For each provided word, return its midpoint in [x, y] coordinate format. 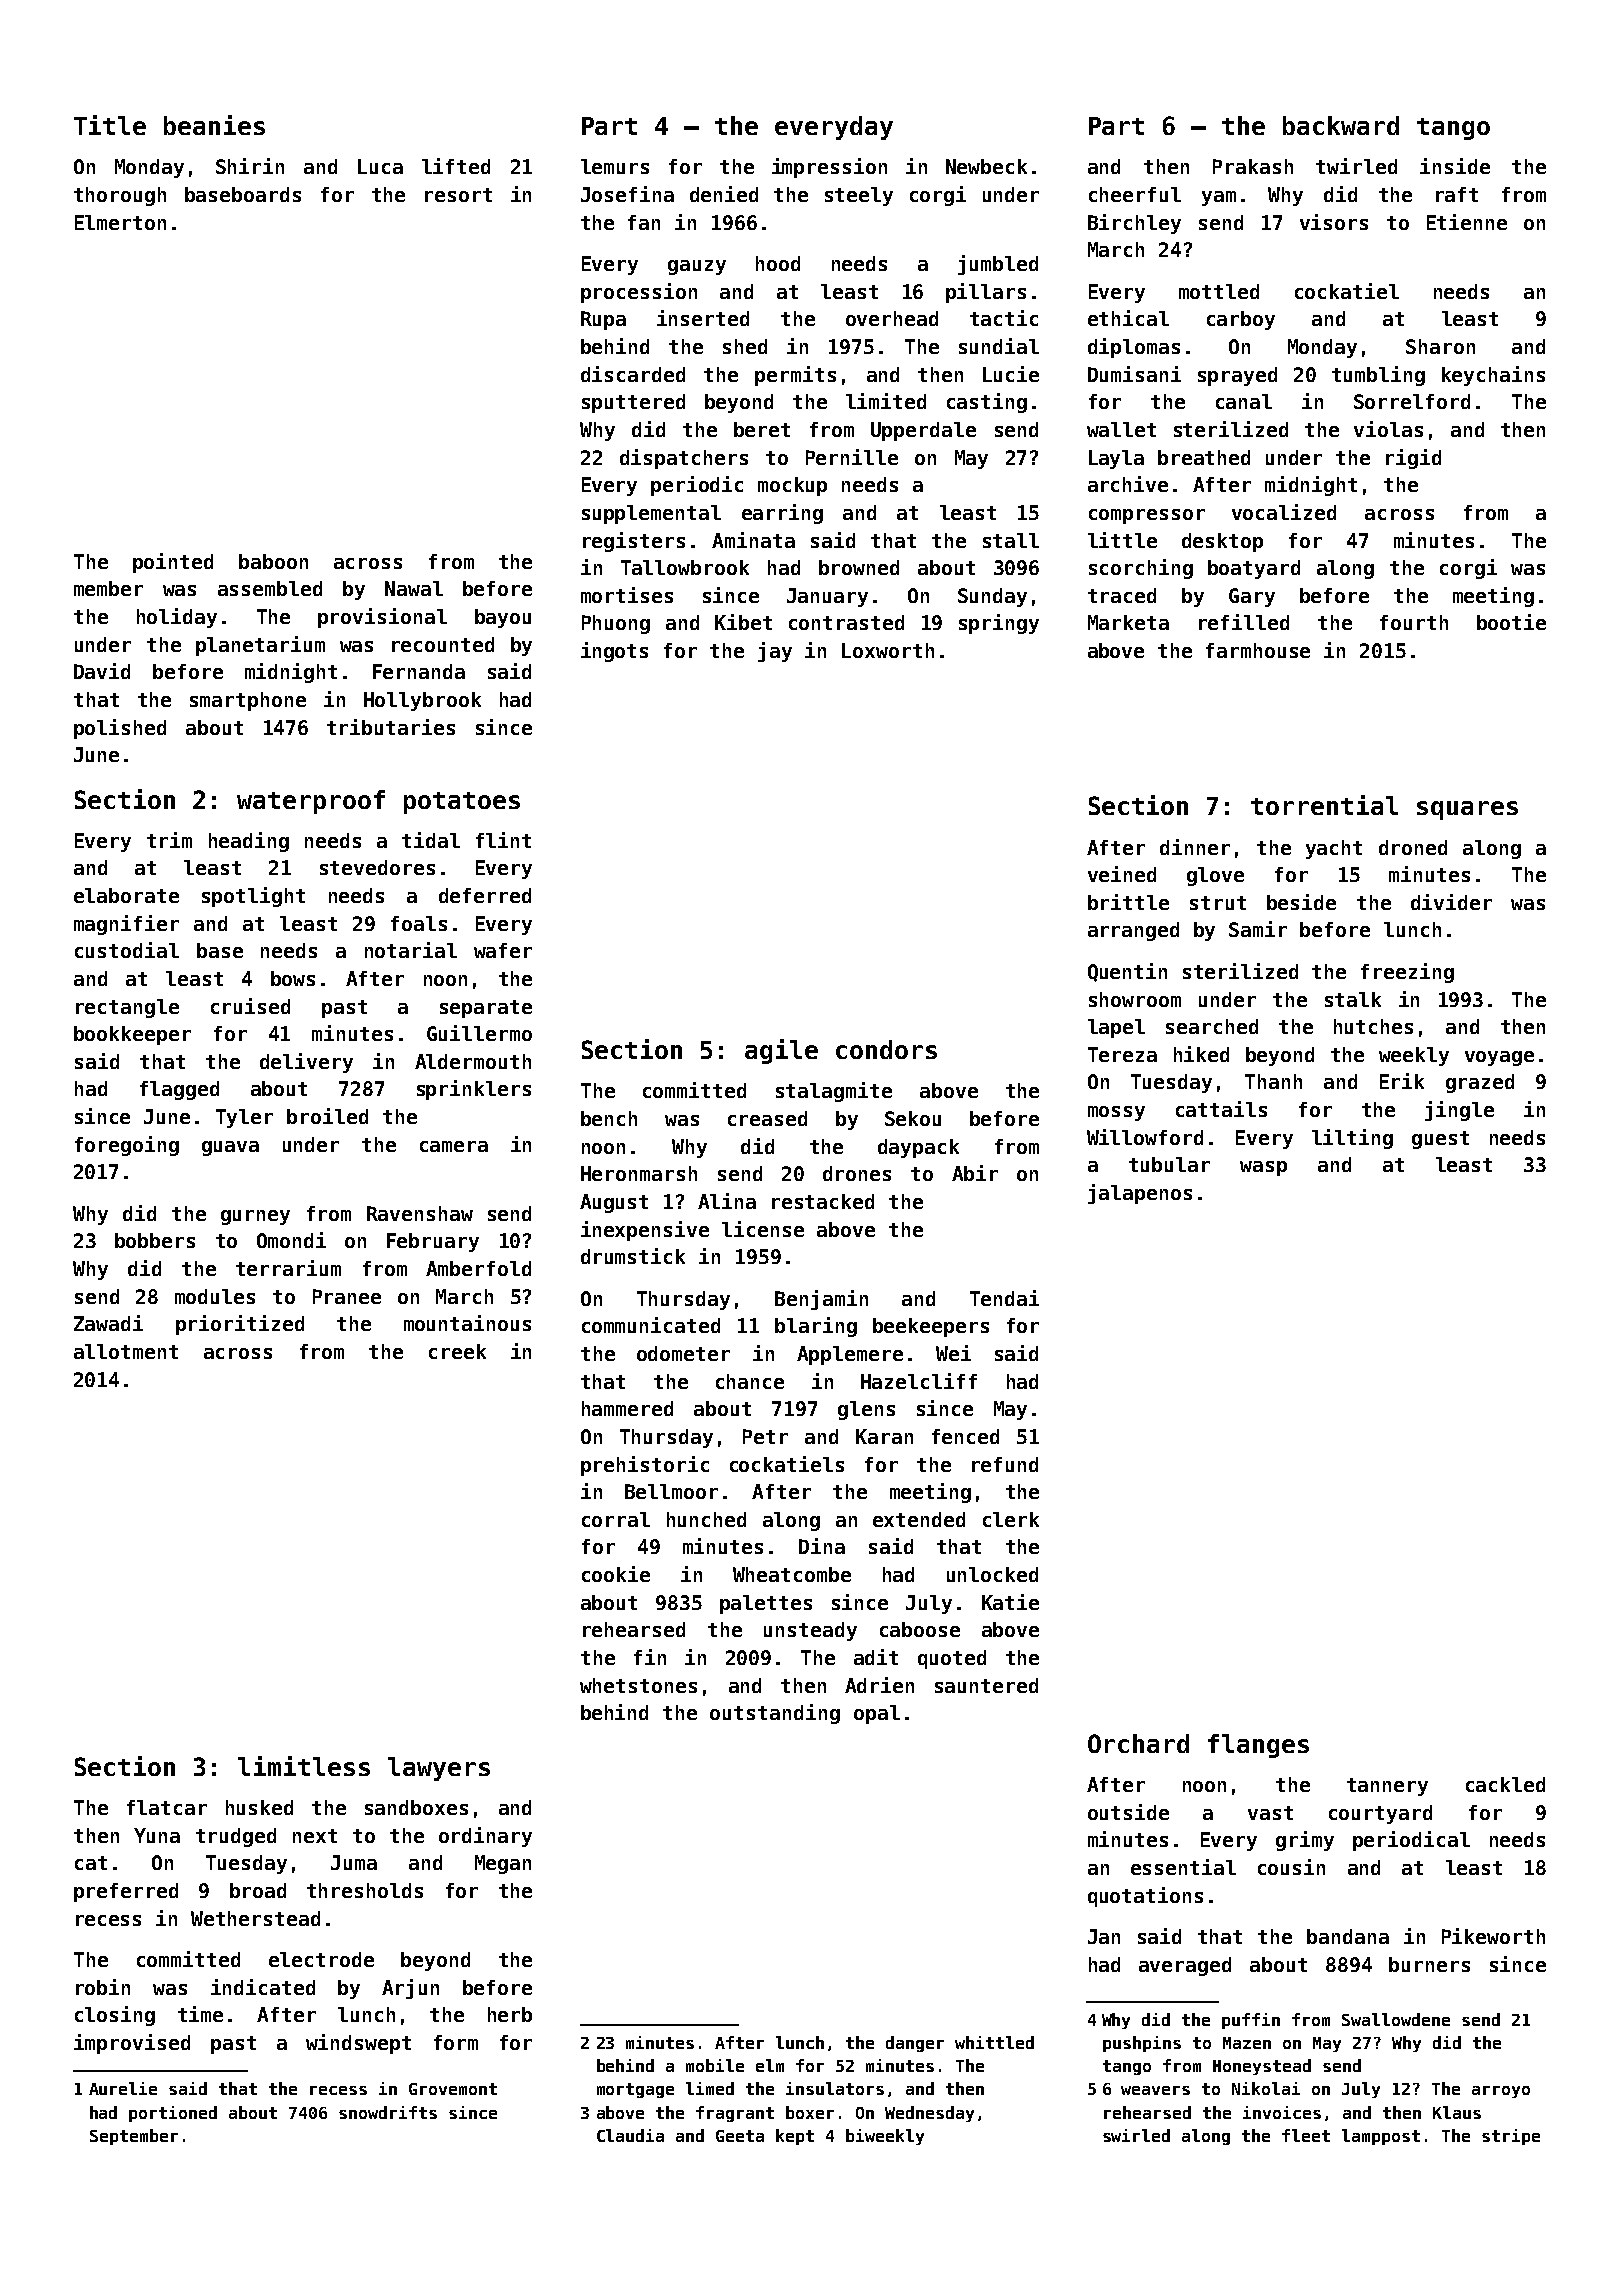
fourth [1414, 622]
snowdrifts [388, 2112]
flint [503, 840]
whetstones [638, 1685]
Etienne [1467, 222]
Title [110, 125]
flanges [1258, 1746]
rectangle [127, 1008]
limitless [304, 1766]
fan [644, 222]
